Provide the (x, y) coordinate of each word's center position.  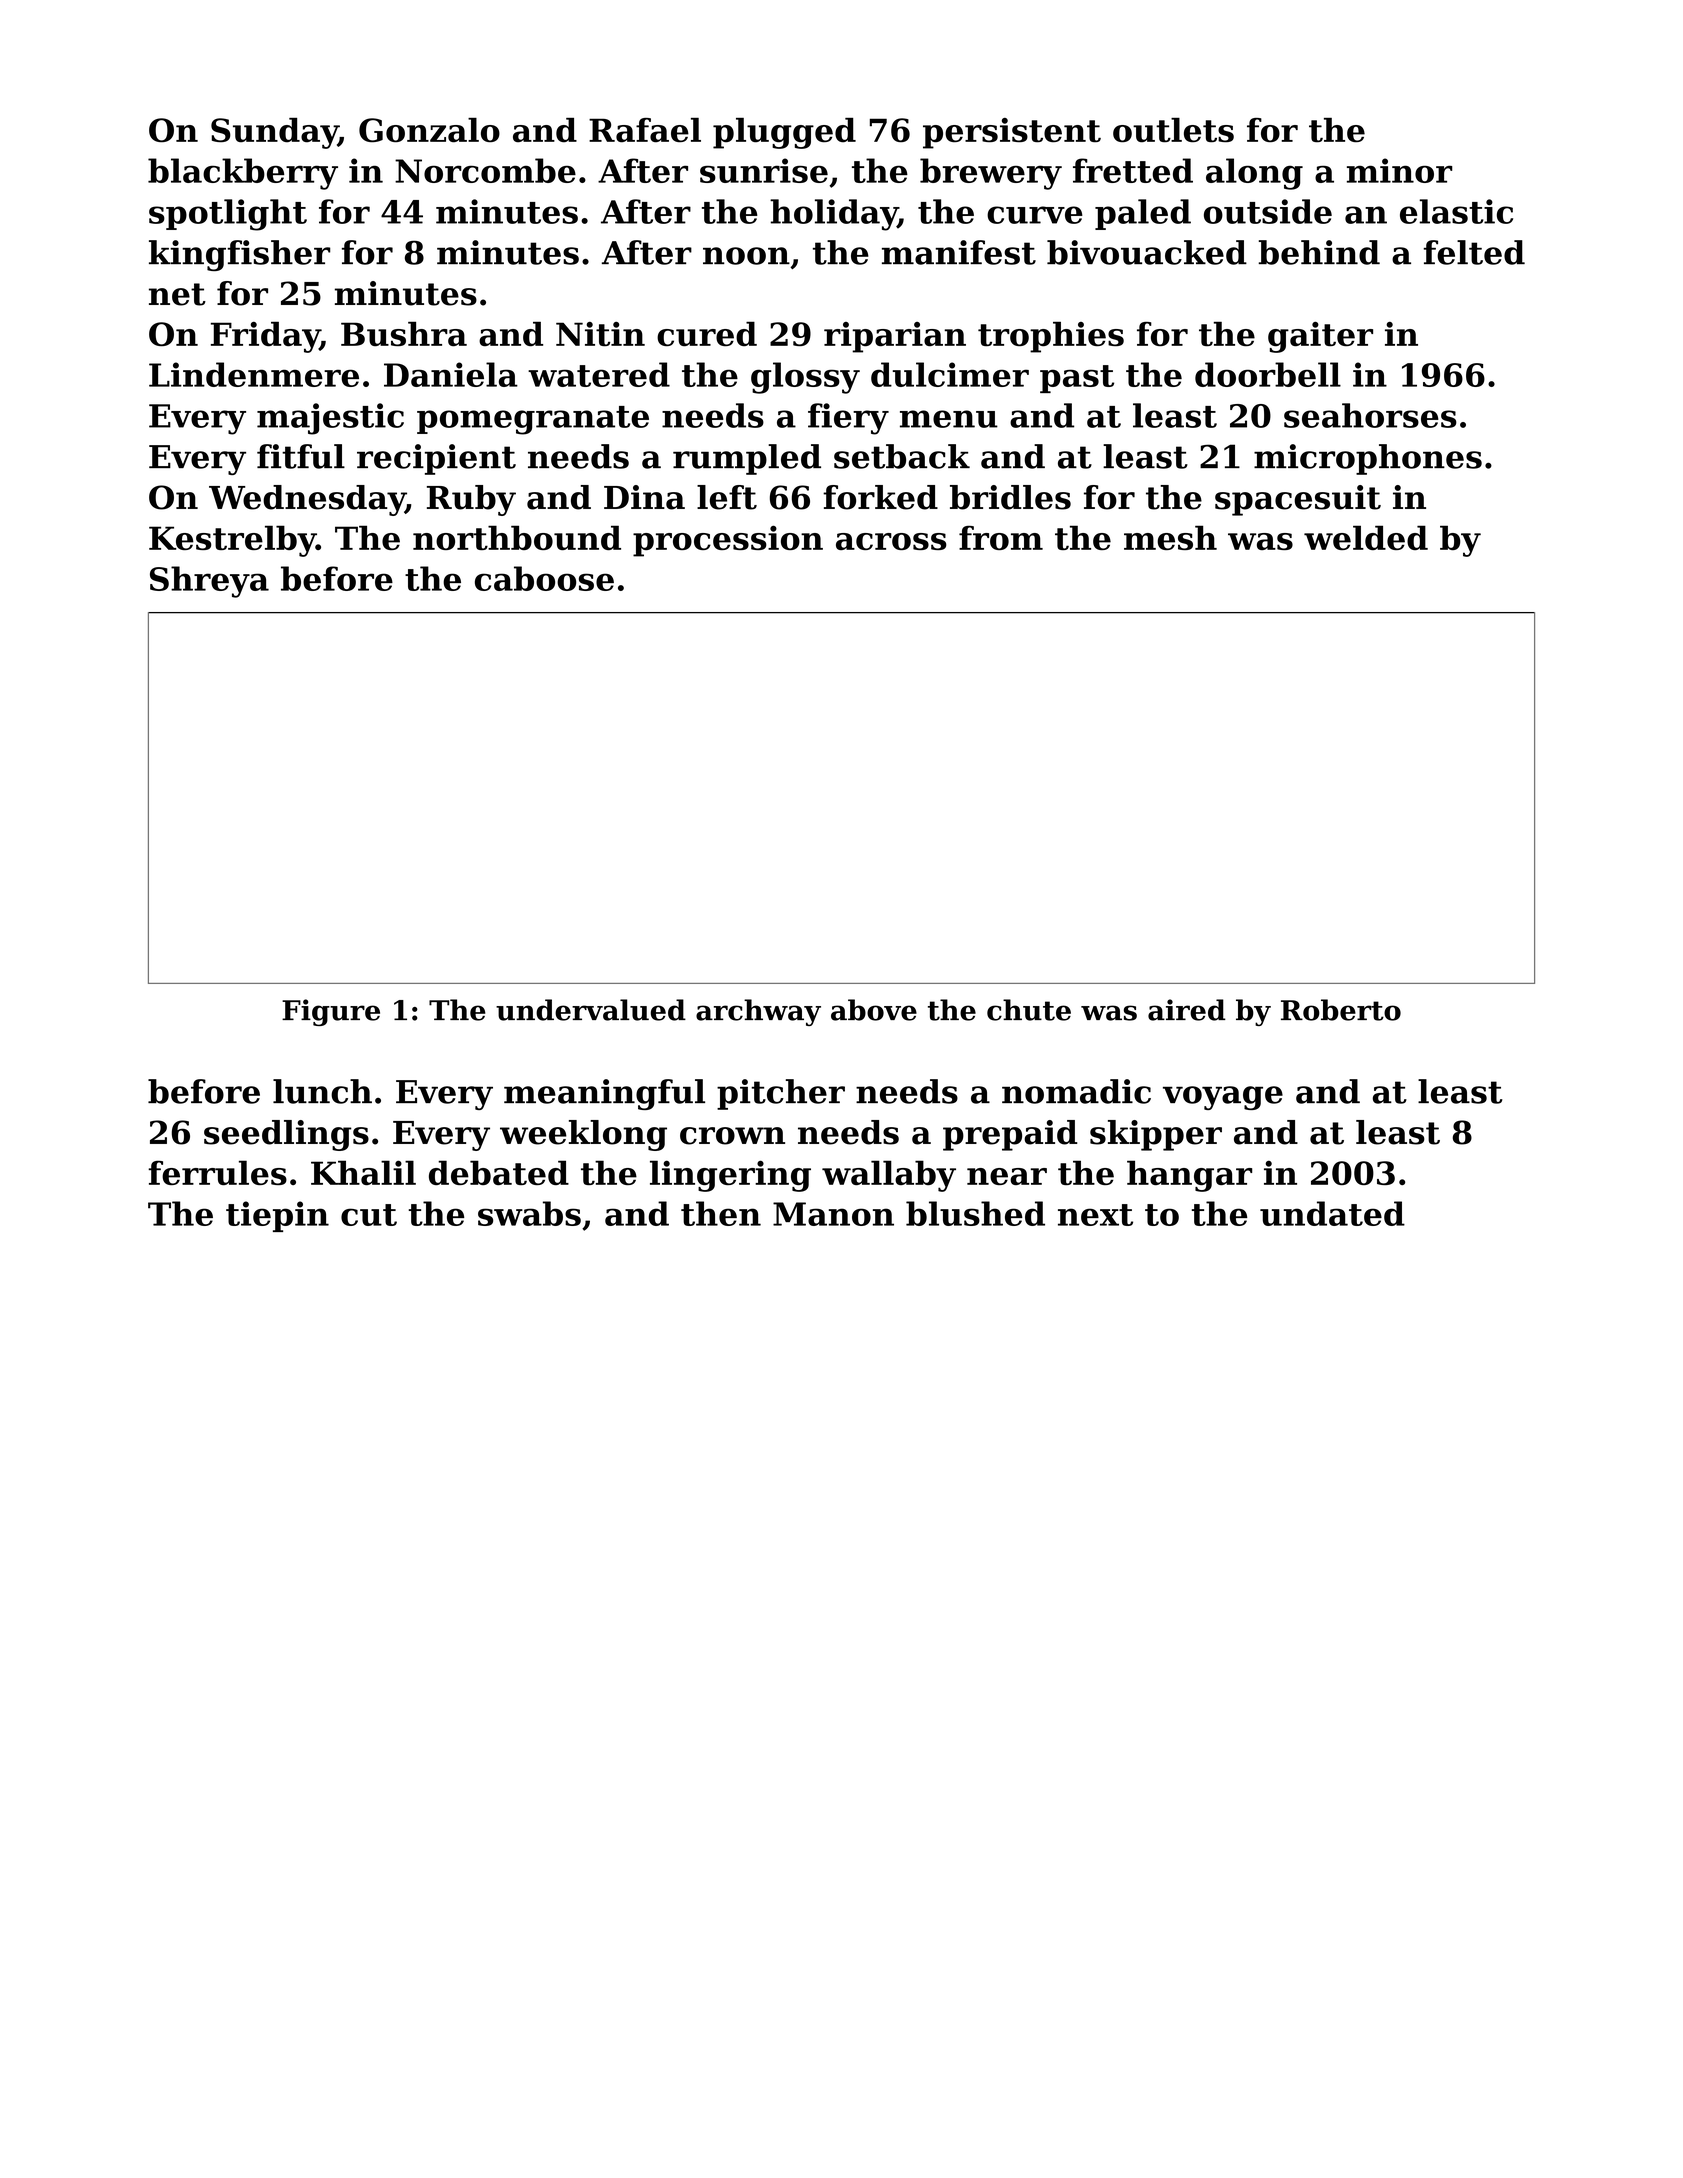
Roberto (1341, 1010)
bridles (1010, 497)
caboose (544, 578)
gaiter (1320, 337)
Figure (331, 1012)
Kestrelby (232, 541)
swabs (529, 1213)
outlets (1173, 130)
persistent (1012, 133)
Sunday (274, 133)
